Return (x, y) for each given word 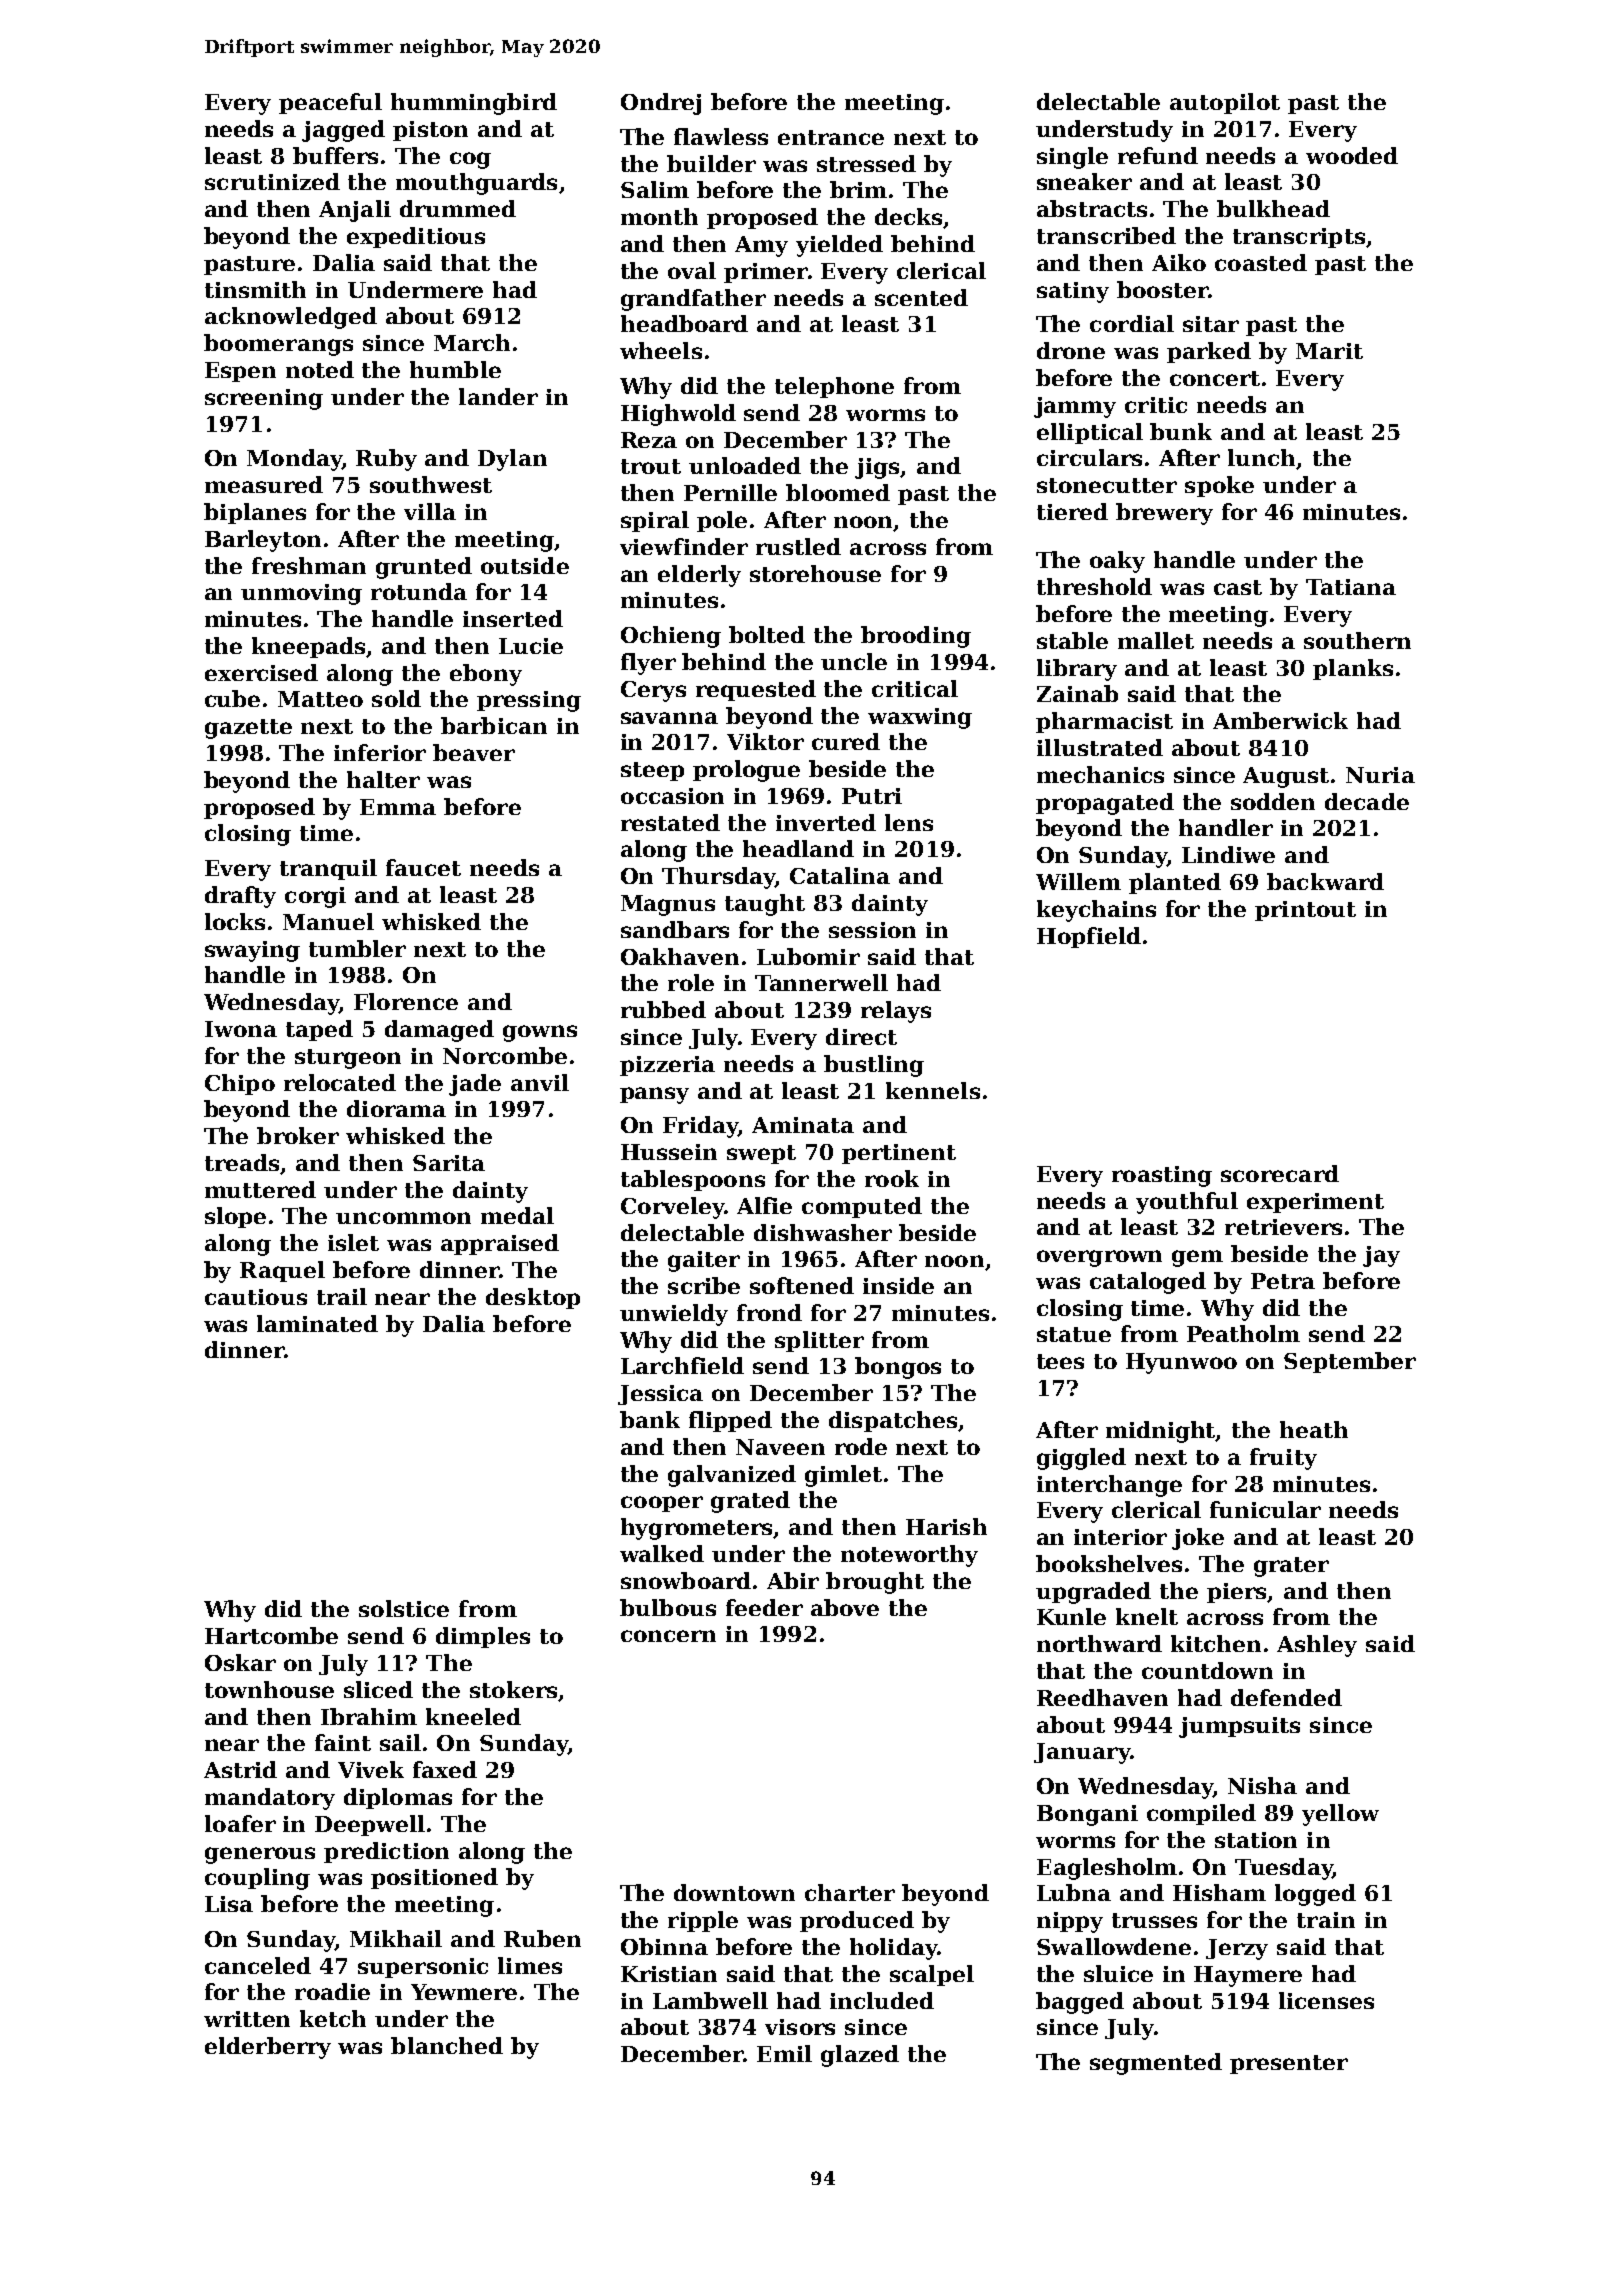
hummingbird (474, 104)
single (1072, 158)
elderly (699, 576)
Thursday (718, 878)
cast (1238, 587)
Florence (406, 1001)
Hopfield (1089, 937)
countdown (1207, 1670)
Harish (946, 1526)
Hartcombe (271, 1635)
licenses (1326, 2000)
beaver (474, 752)
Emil (784, 2053)
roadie (332, 1991)
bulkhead (1273, 208)
